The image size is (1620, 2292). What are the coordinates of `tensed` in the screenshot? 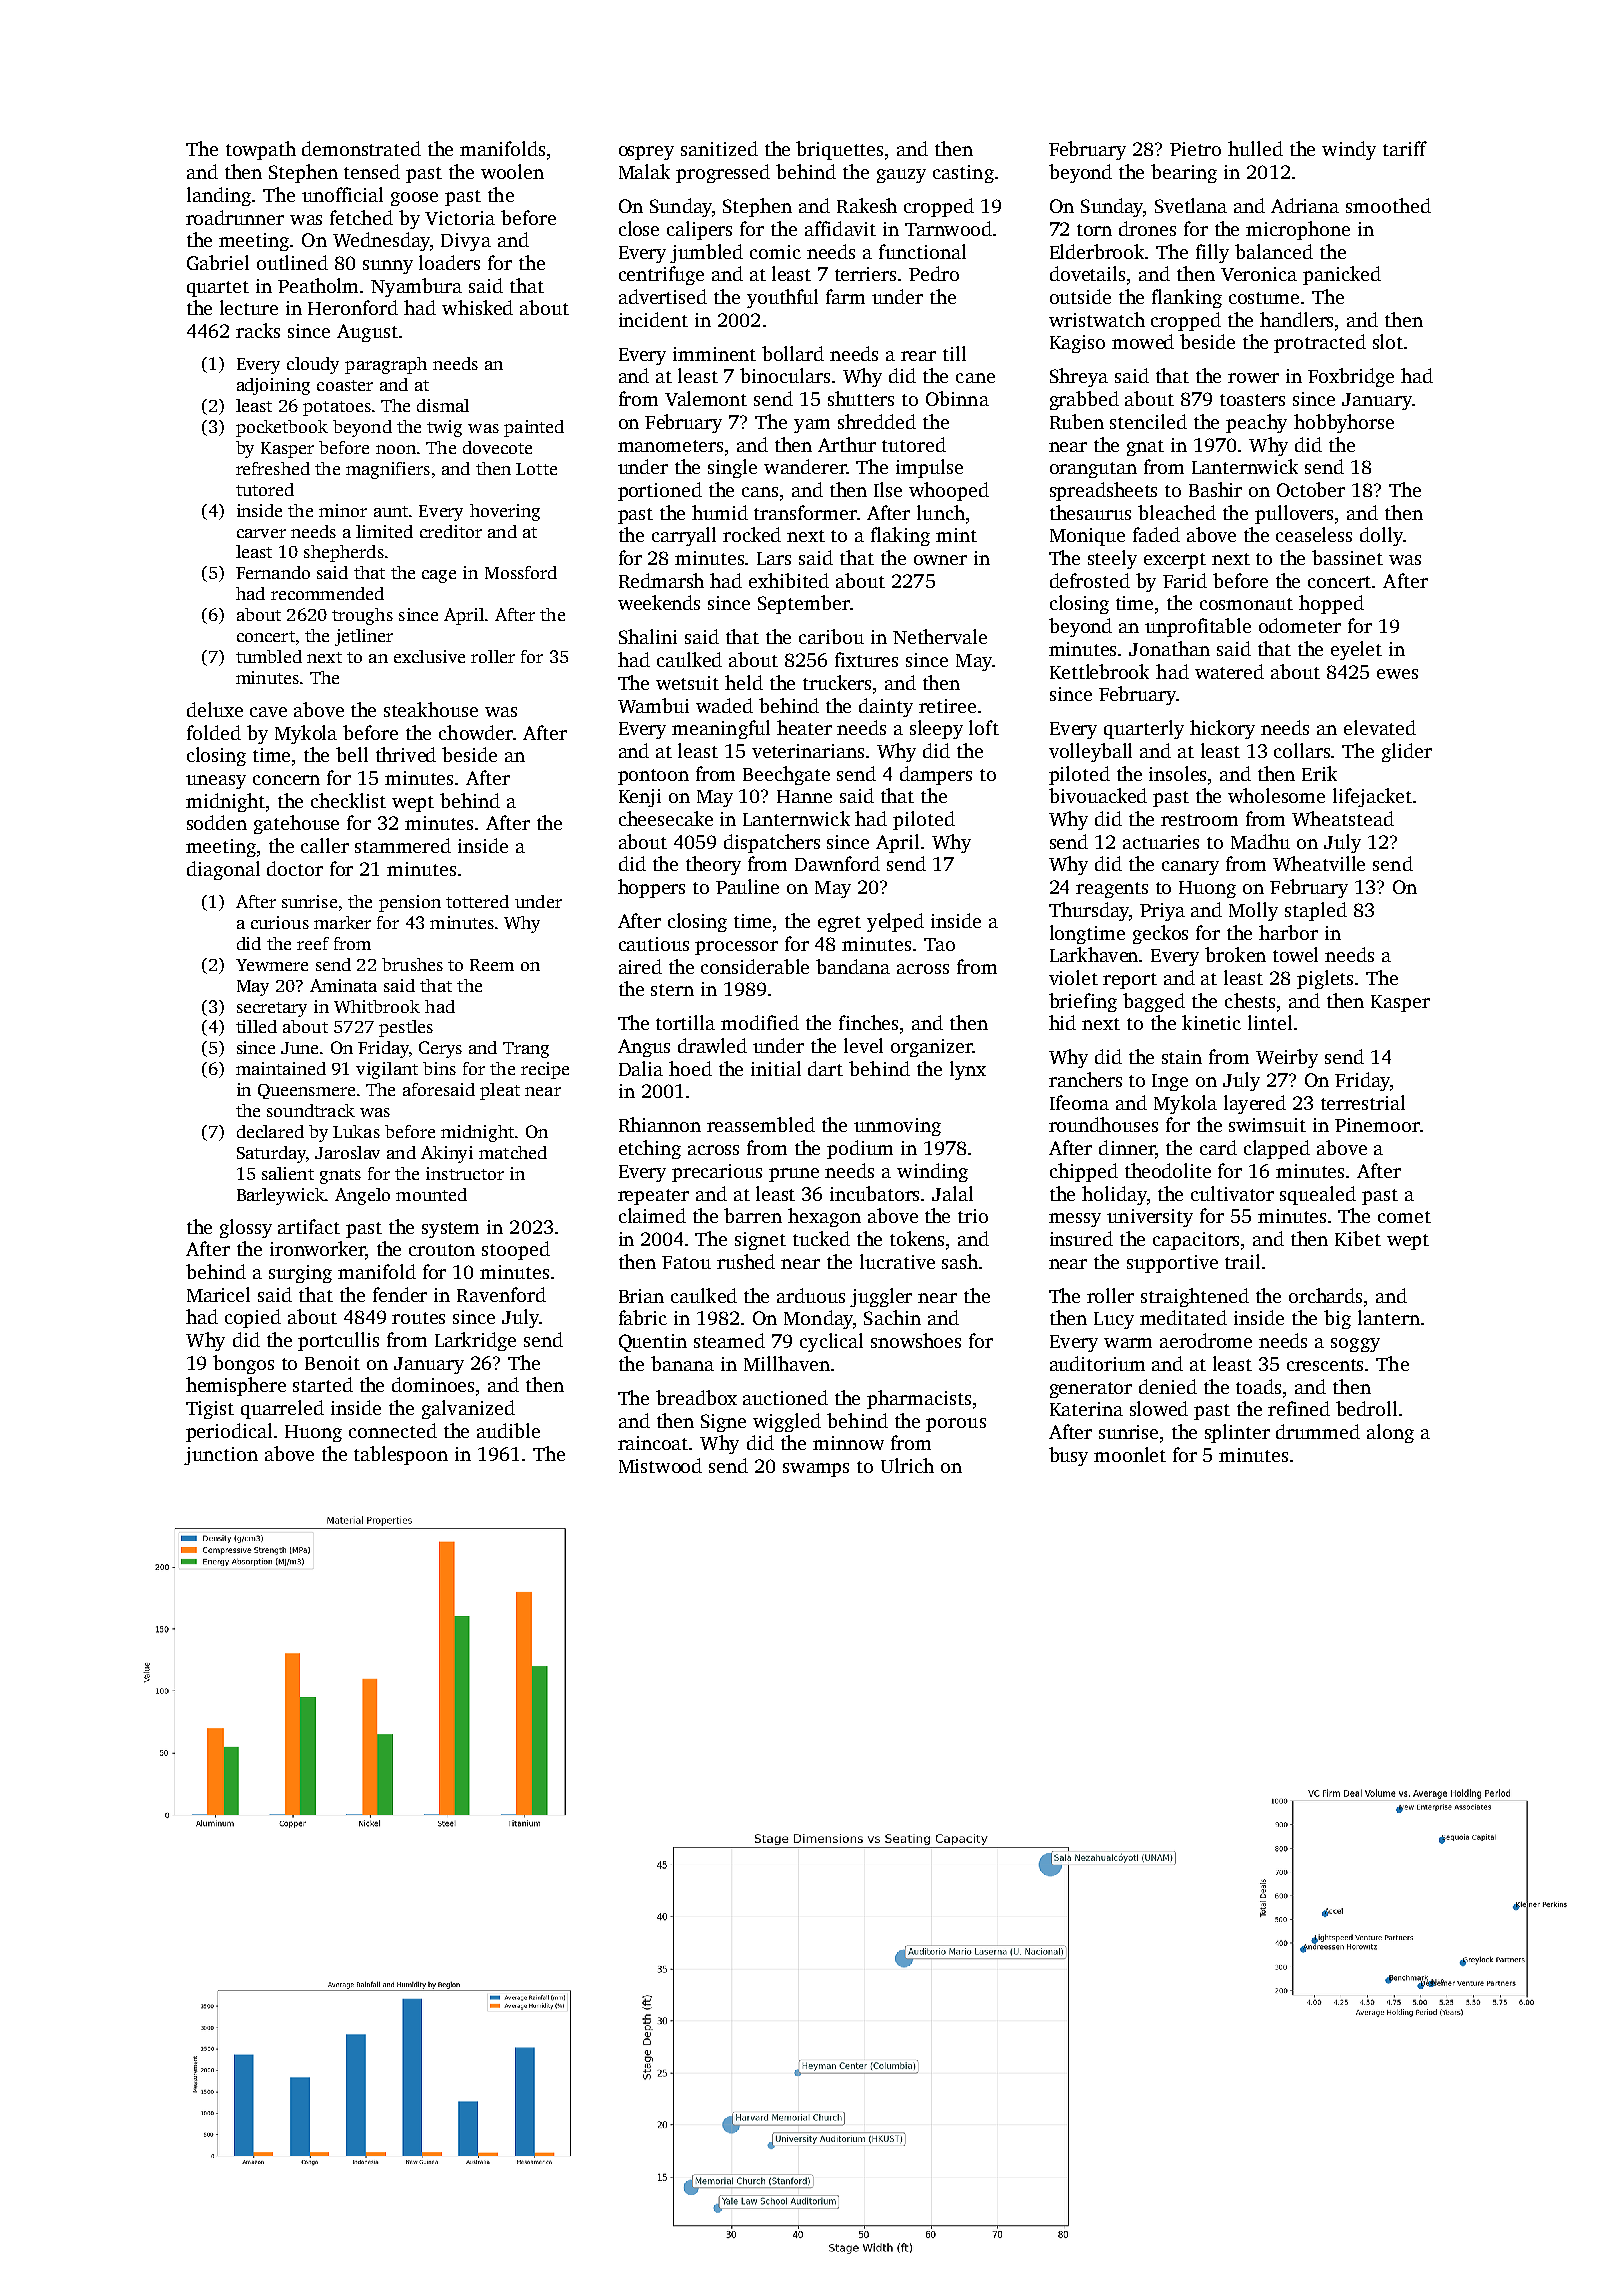 It's located at (372, 171).
